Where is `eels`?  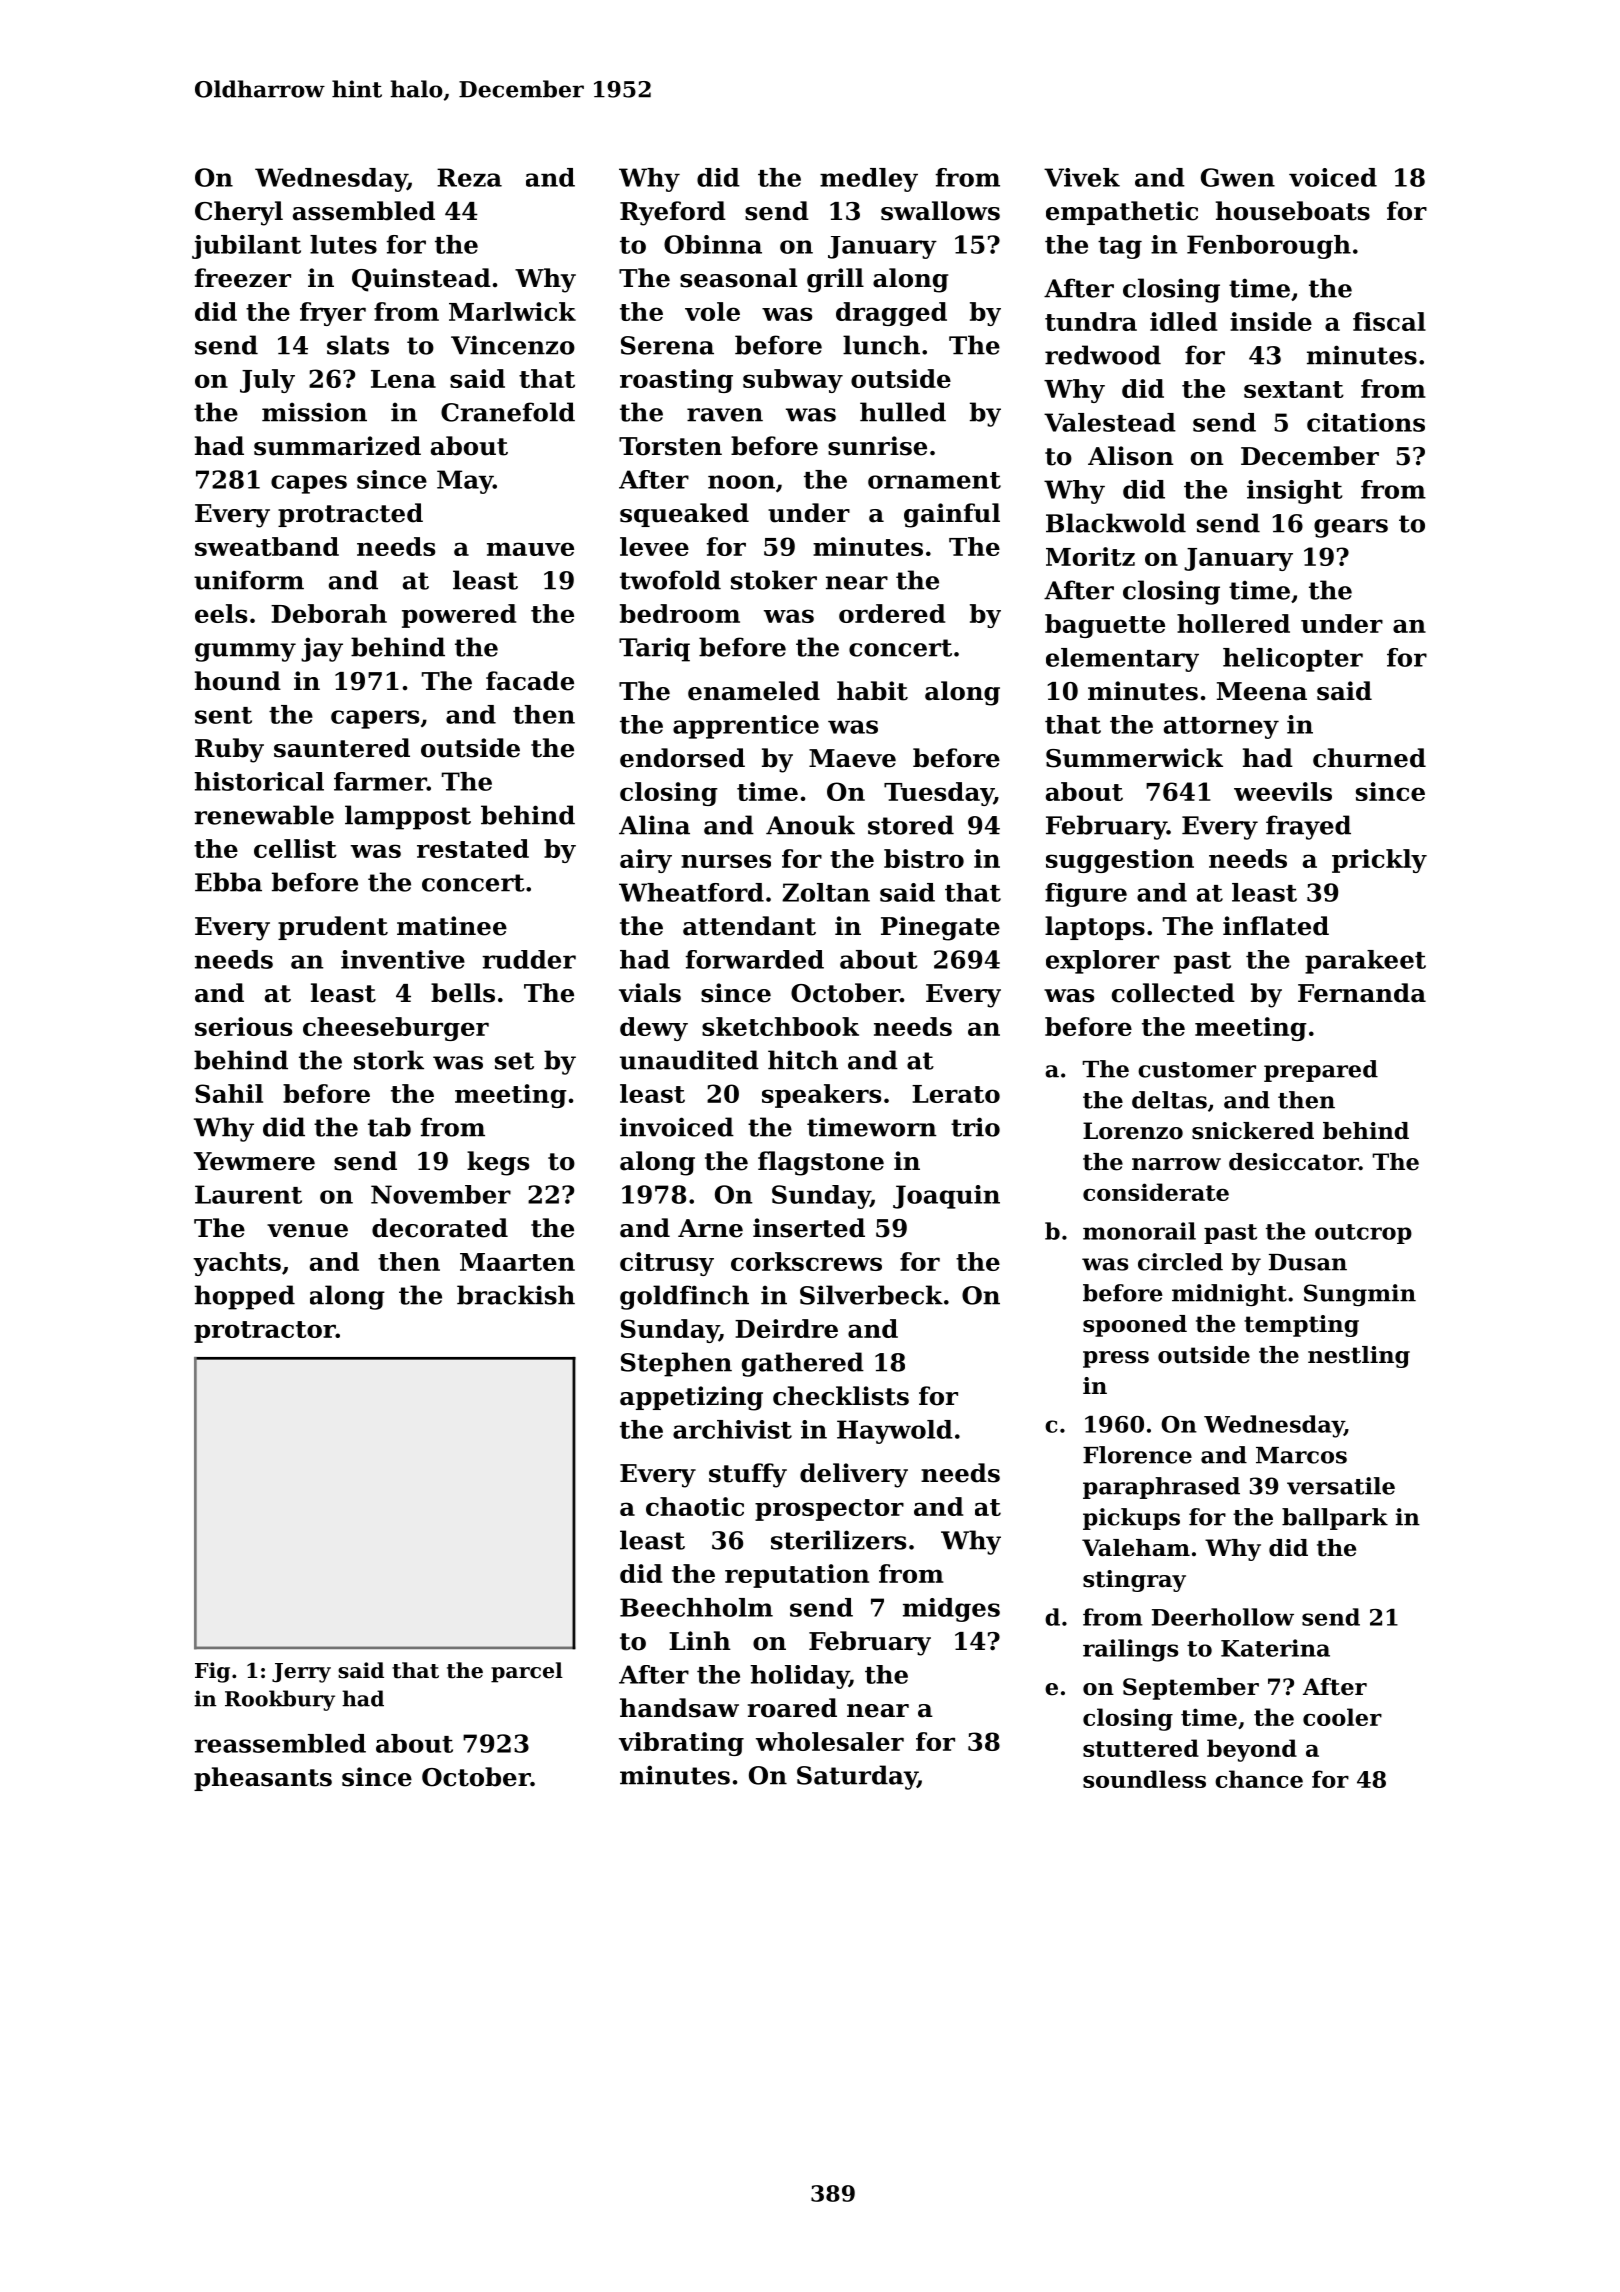 eels is located at coordinates (221, 613).
